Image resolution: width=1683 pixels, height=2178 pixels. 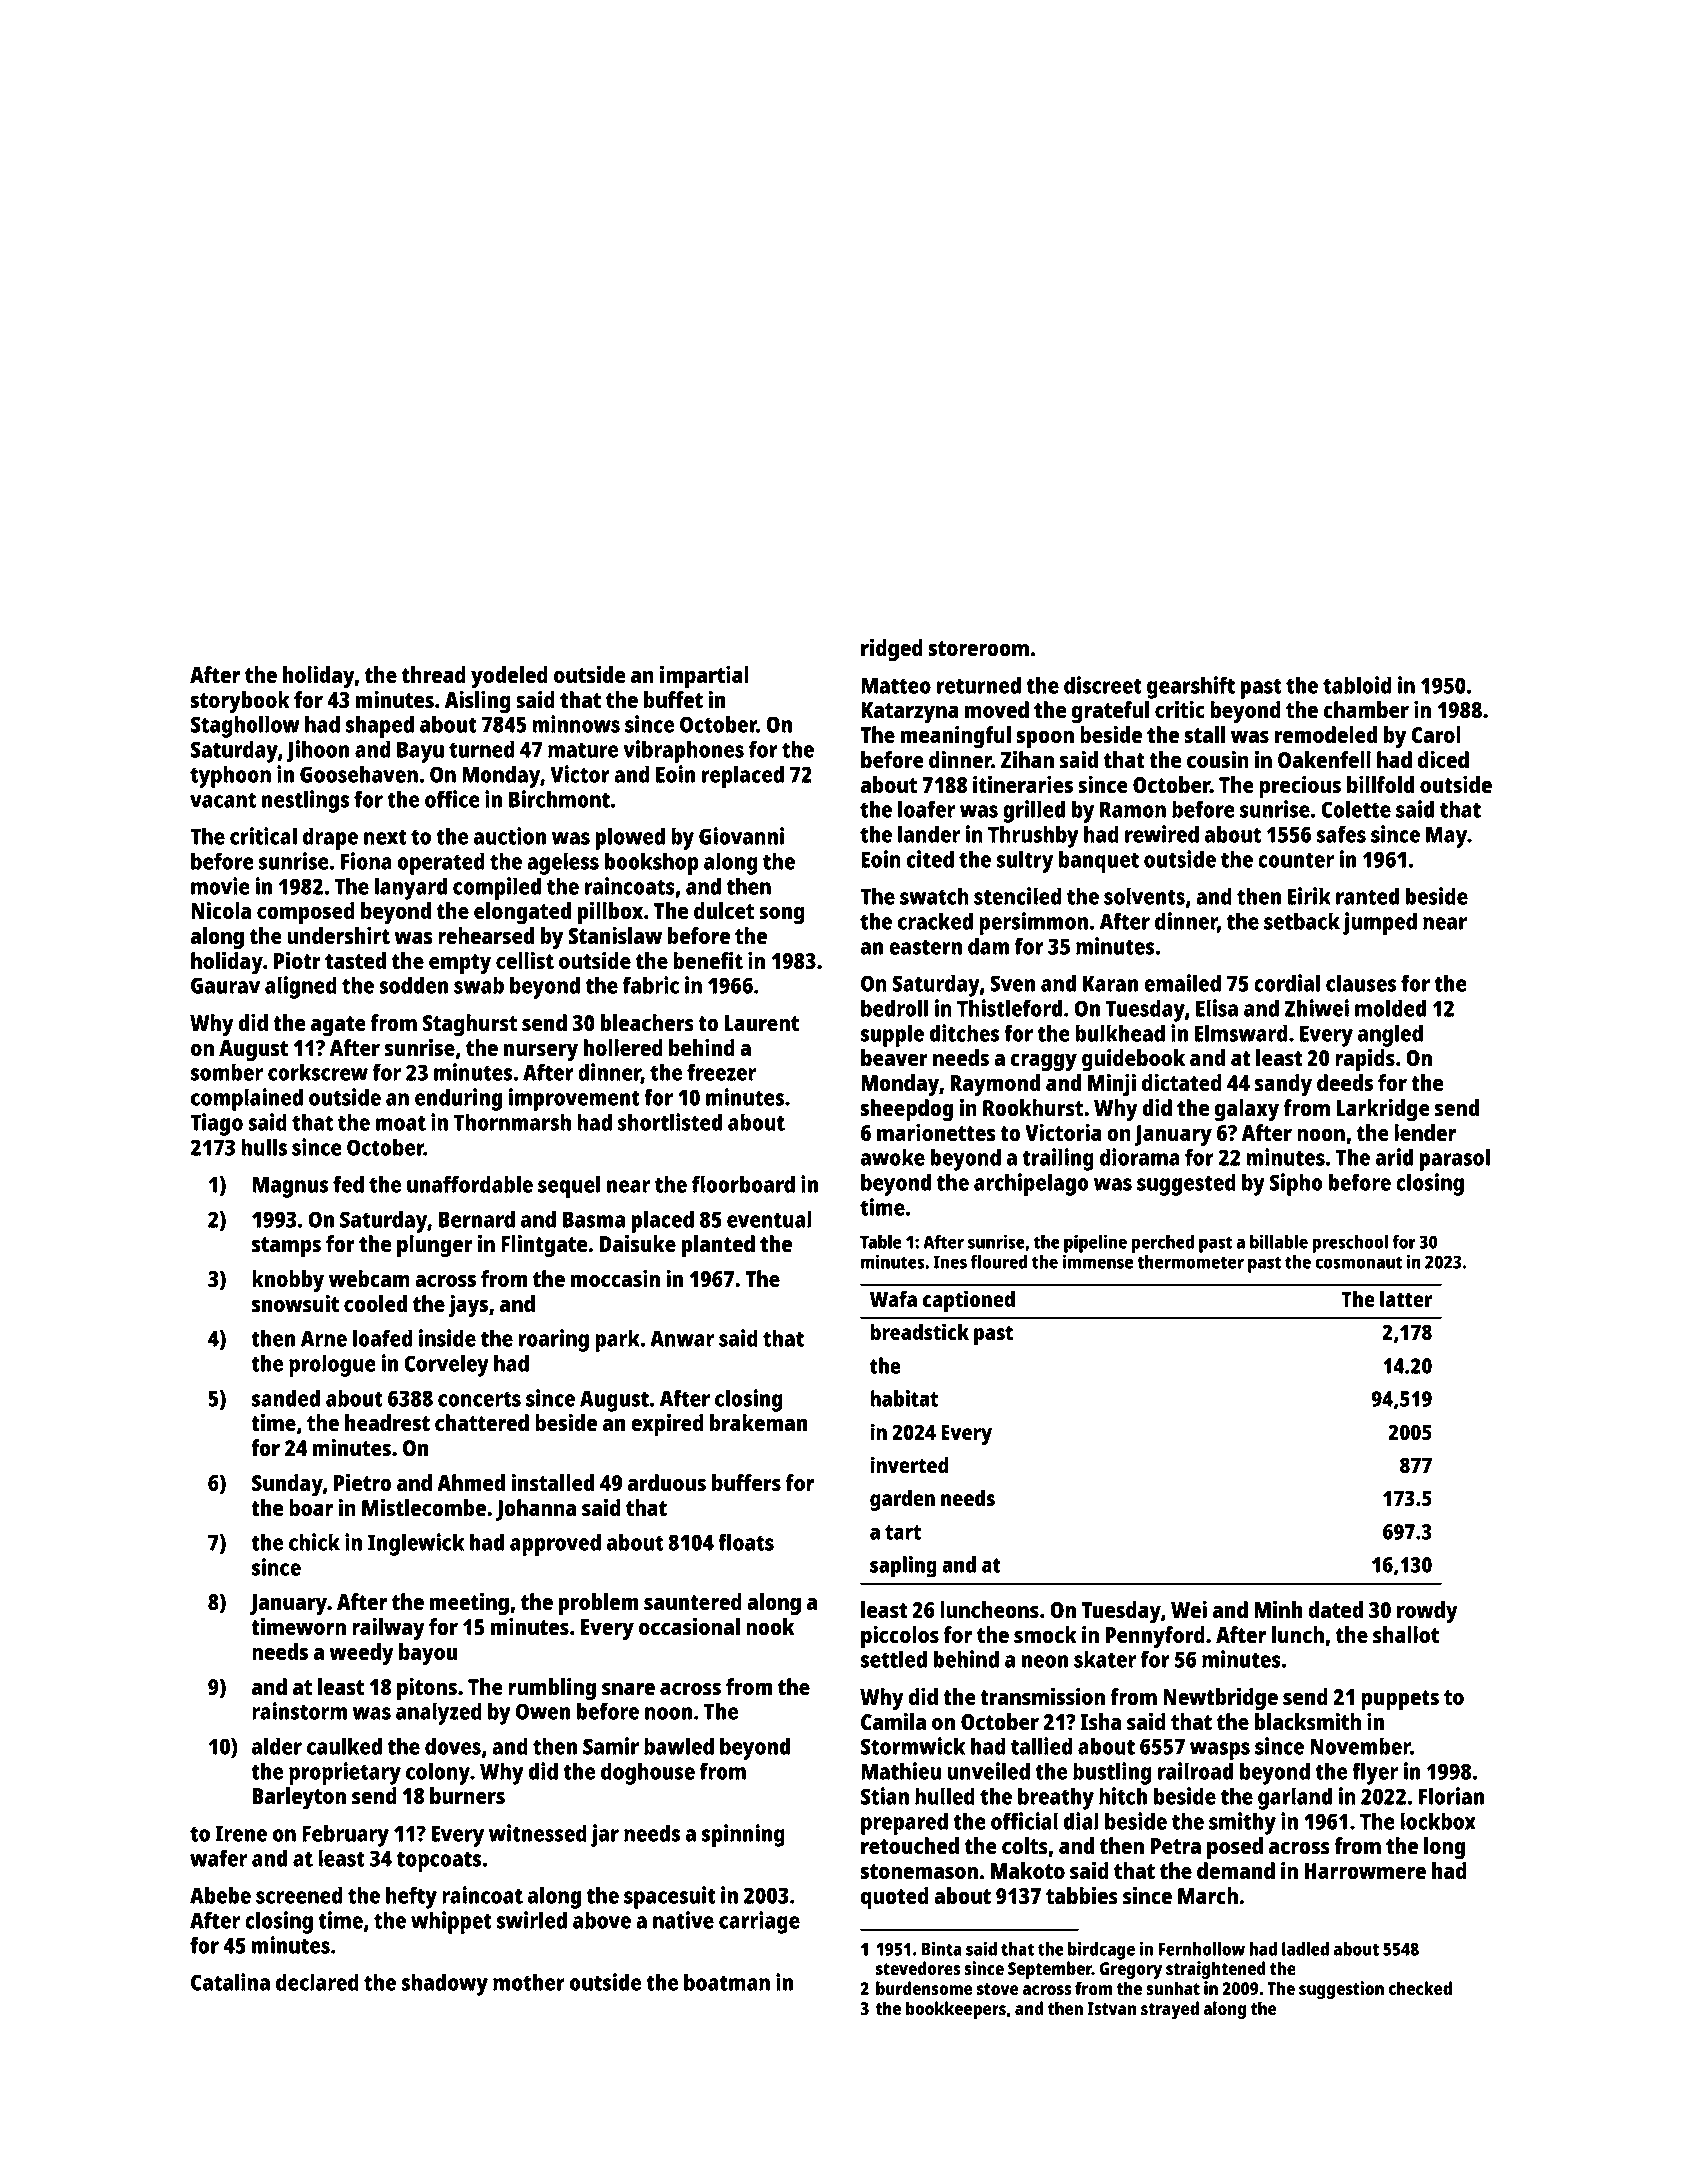 What do you see at coordinates (900, 1637) in the screenshot?
I see `piccolos` at bounding box center [900, 1637].
